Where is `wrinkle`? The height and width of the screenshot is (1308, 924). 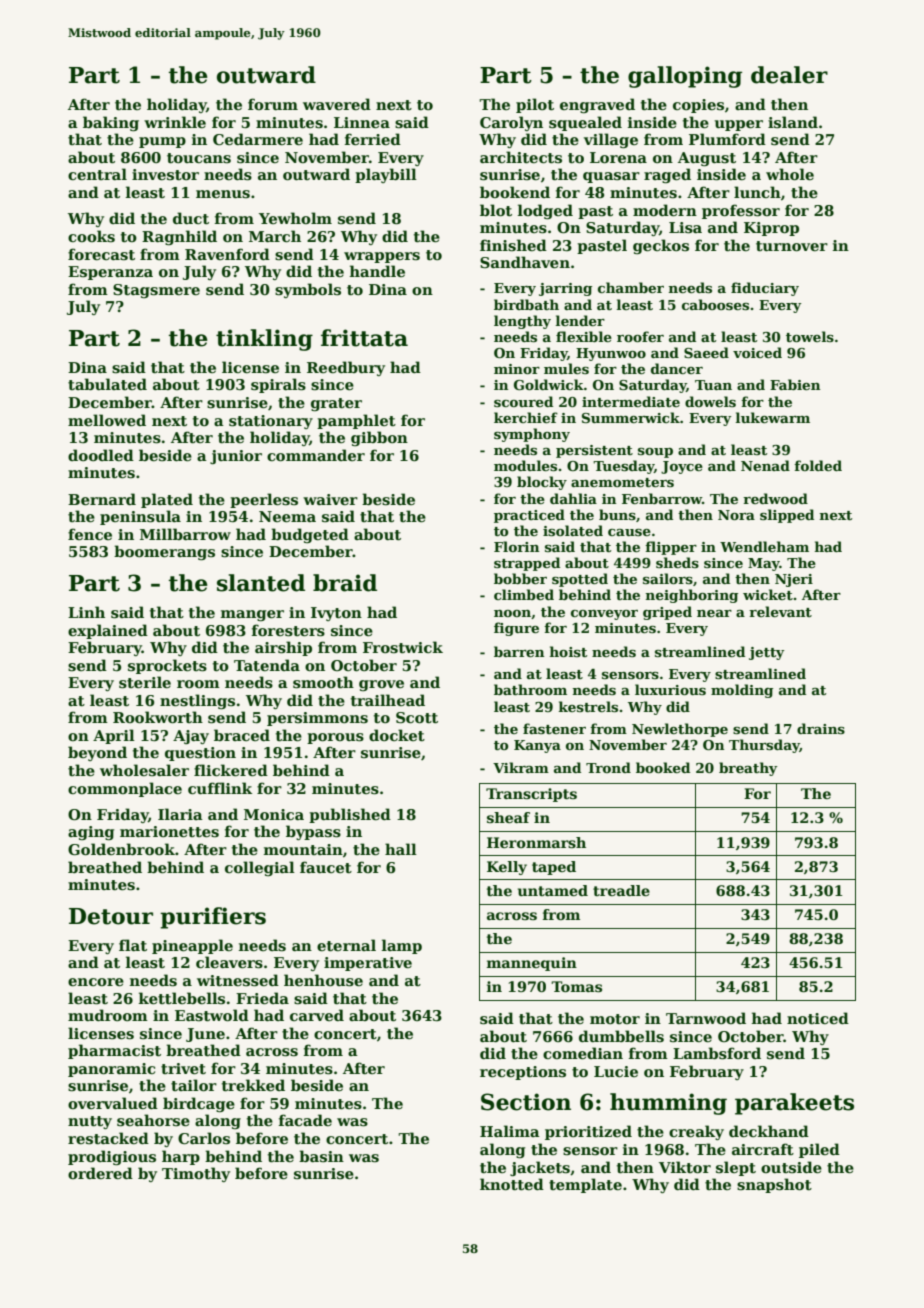 wrinkle is located at coordinates (175, 122).
